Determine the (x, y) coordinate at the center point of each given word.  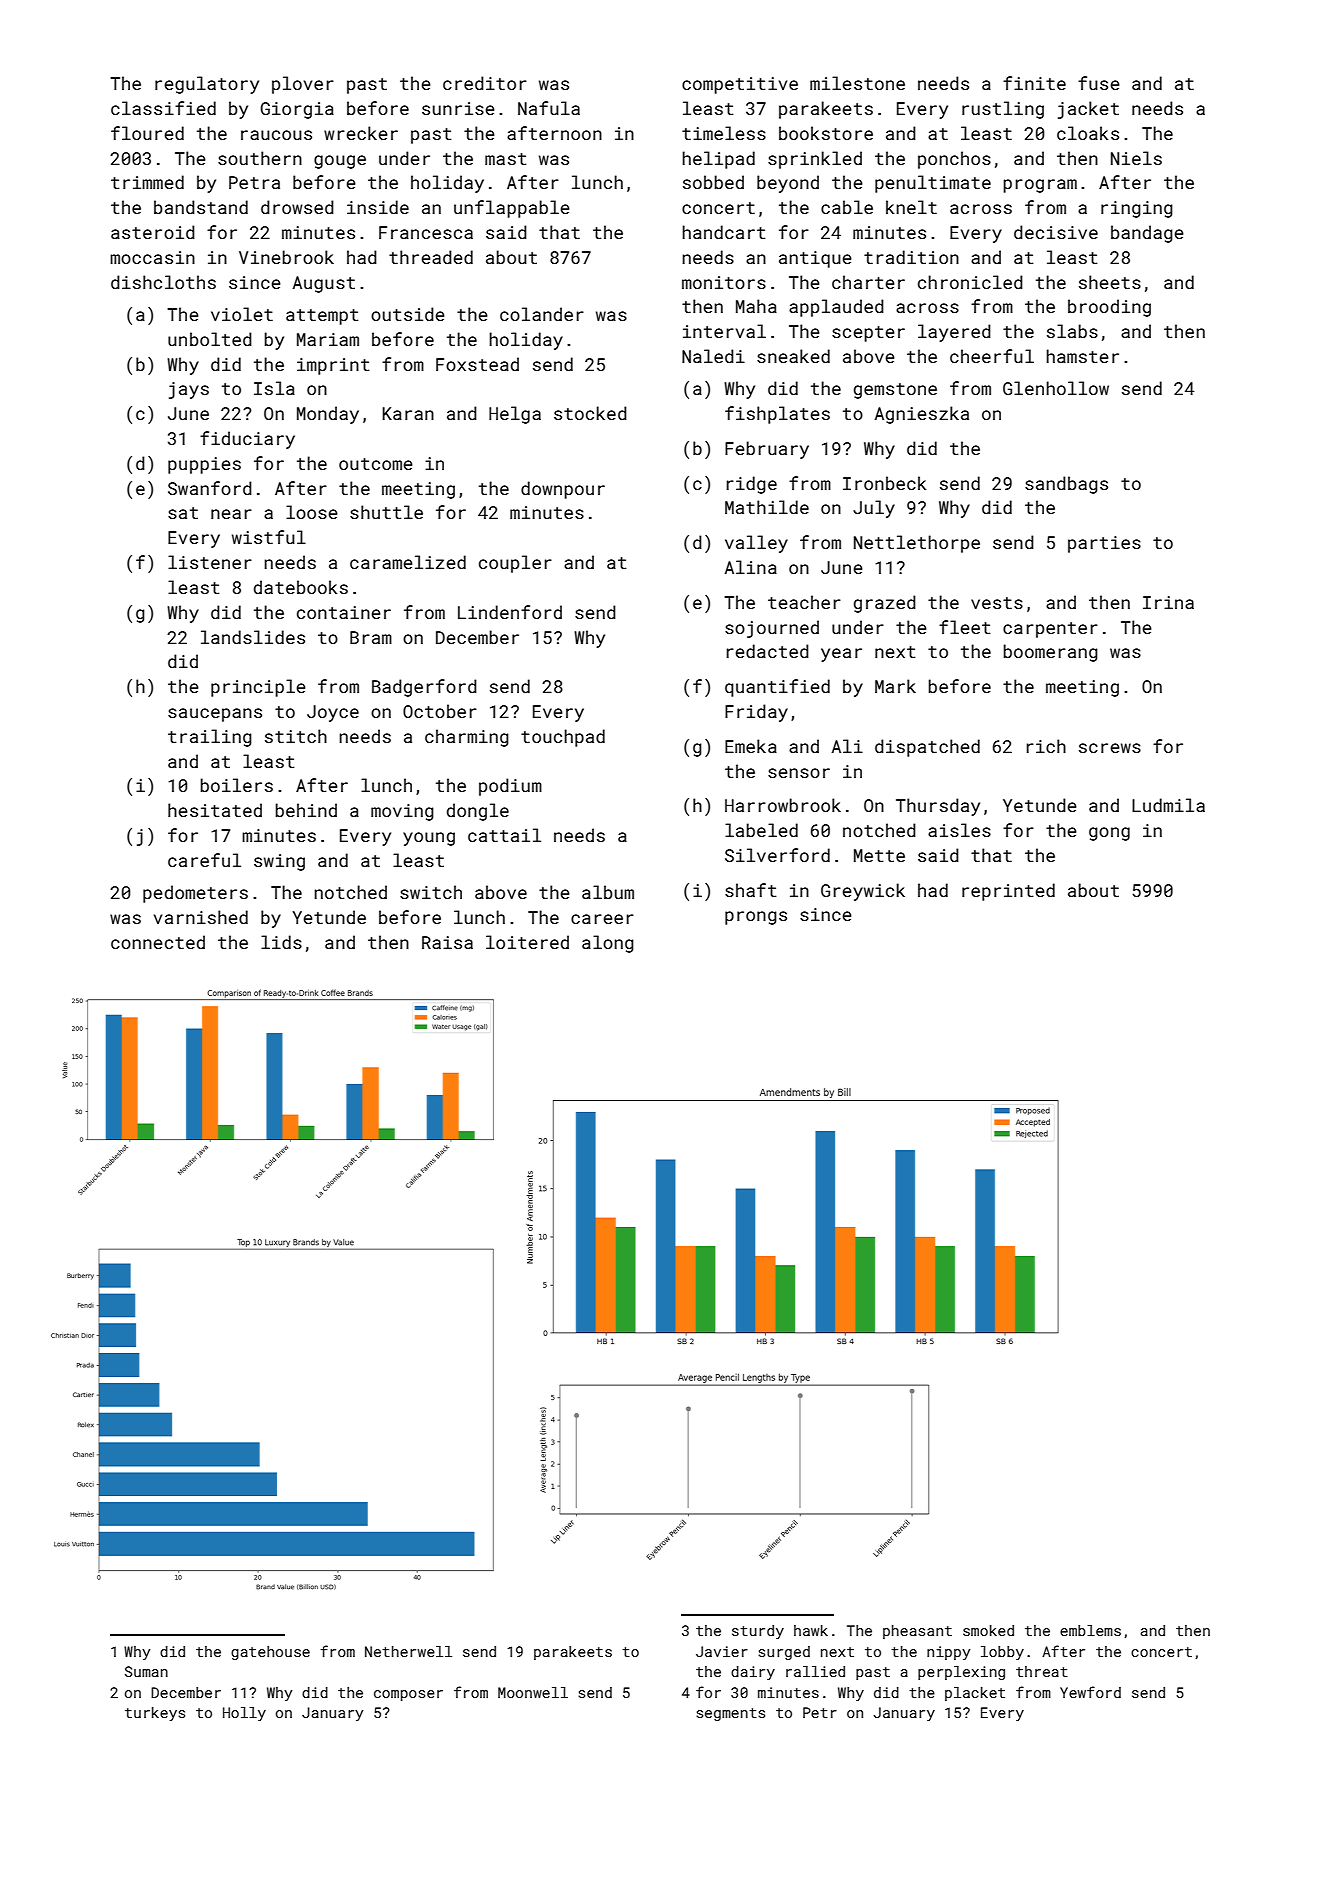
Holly (244, 1714)
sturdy (758, 1632)
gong (1109, 834)
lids (281, 942)
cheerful (992, 356)
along (608, 944)
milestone (857, 83)
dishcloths (163, 282)
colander (542, 314)
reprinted (1008, 892)
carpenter (1050, 630)
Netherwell (408, 1651)
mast (505, 159)
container (344, 612)
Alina (751, 567)
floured (147, 133)
